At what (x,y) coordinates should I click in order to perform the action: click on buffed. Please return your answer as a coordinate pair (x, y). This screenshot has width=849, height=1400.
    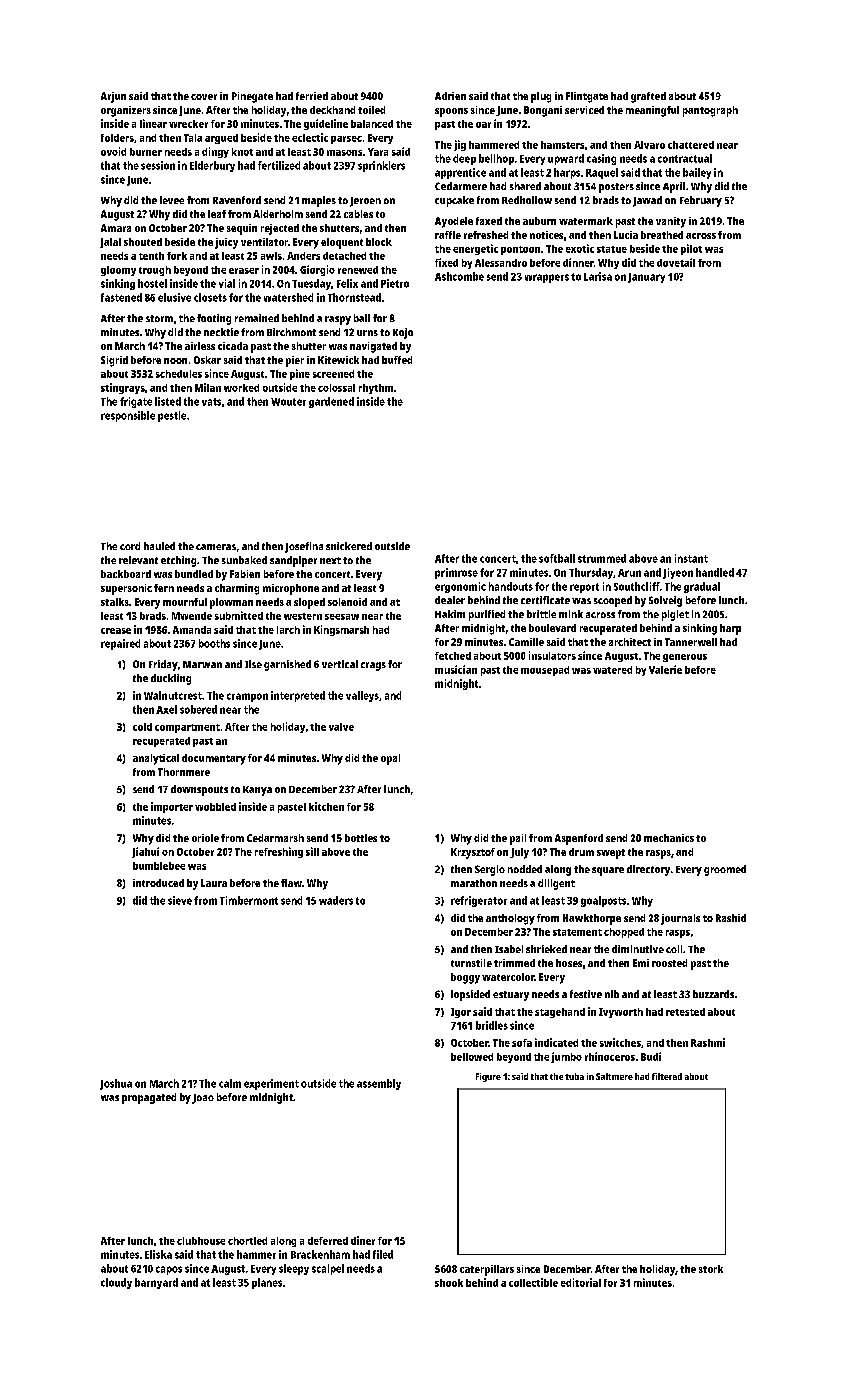
    Looking at the image, I should click on (397, 360).
